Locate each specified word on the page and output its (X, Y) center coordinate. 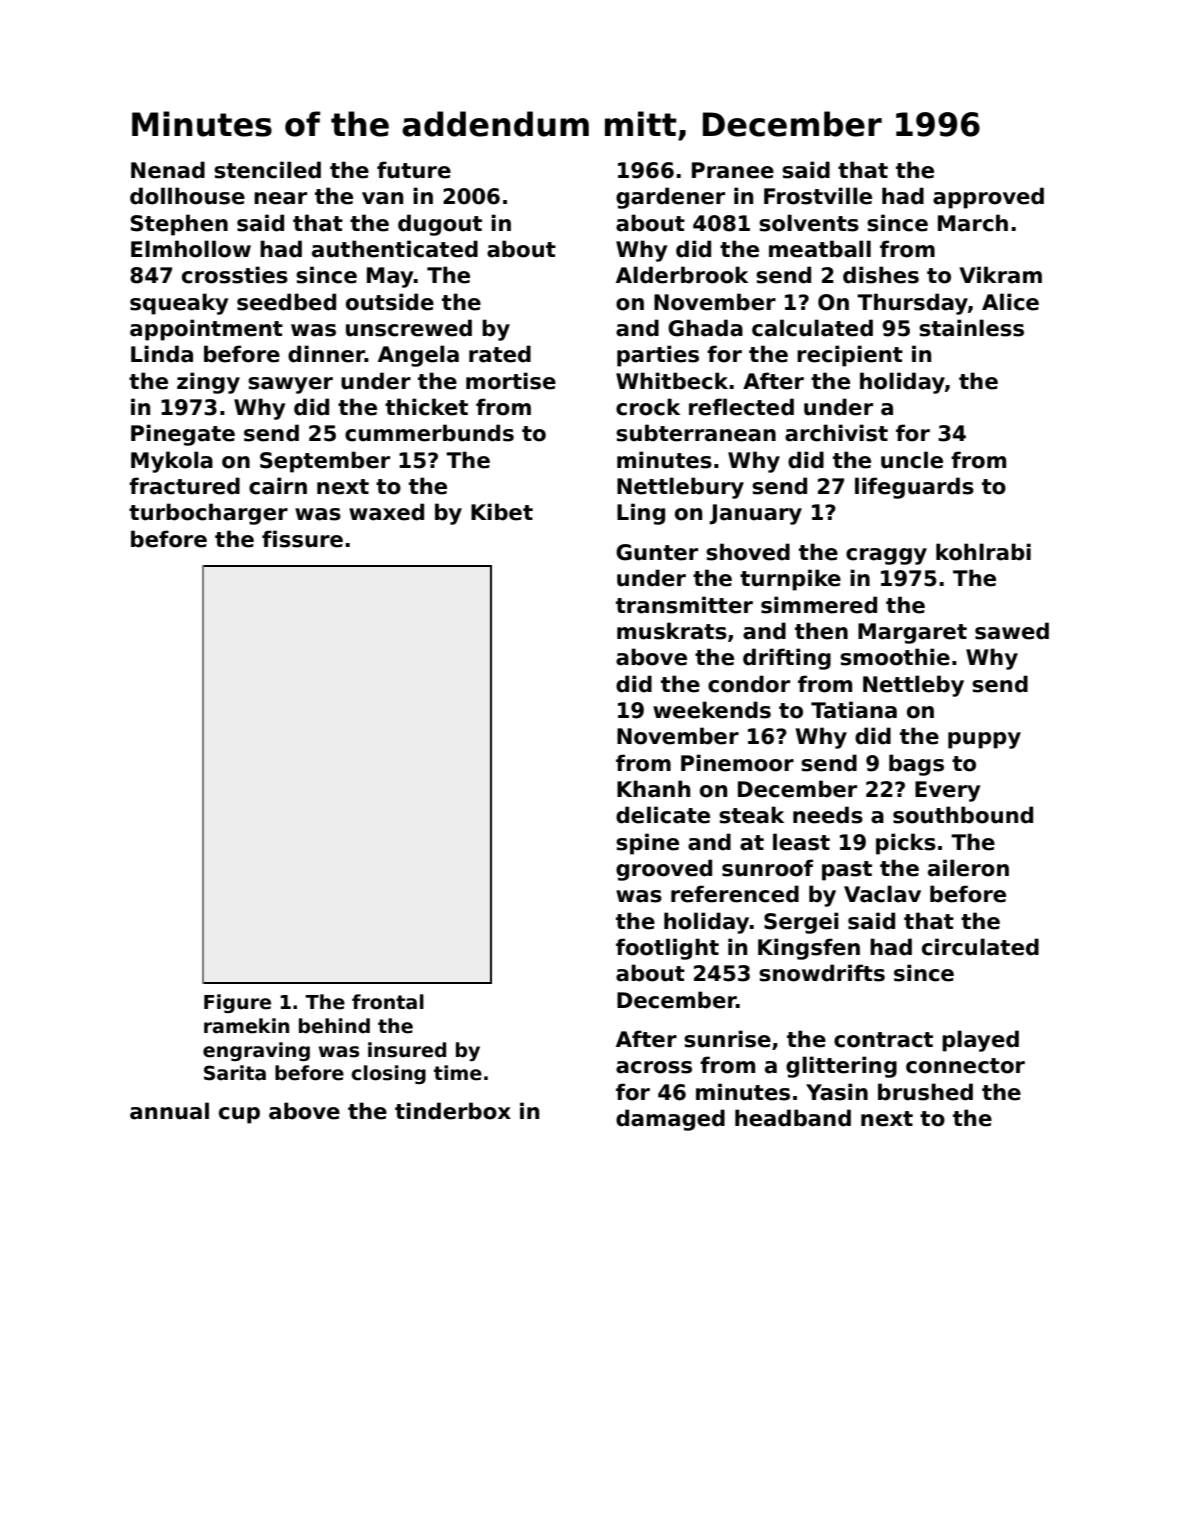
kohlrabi (983, 552)
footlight (667, 949)
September (325, 462)
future (414, 170)
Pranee (733, 170)
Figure (237, 1003)
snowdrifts (822, 973)
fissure (302, 539)
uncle (912, 460)
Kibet (502, 512)
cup (239, 1115)
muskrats (672, 631)
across (654, 1067)
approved (988, 198)
